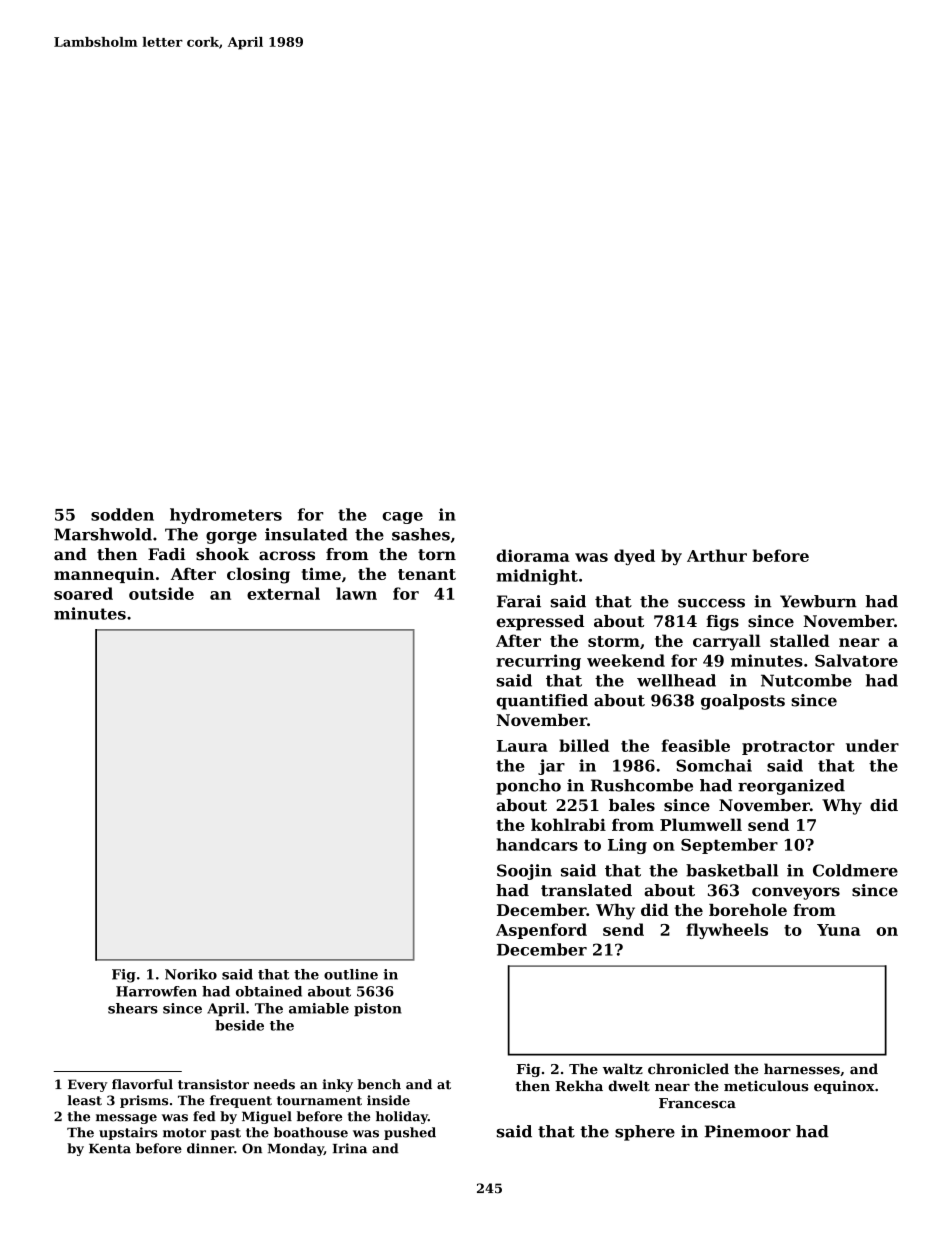 This screenshot has height=1233, width=952. What do you see at coordinates (110, 1149) in the screenshot?
I see `Kenta` at bounding box center [110, 1149].
